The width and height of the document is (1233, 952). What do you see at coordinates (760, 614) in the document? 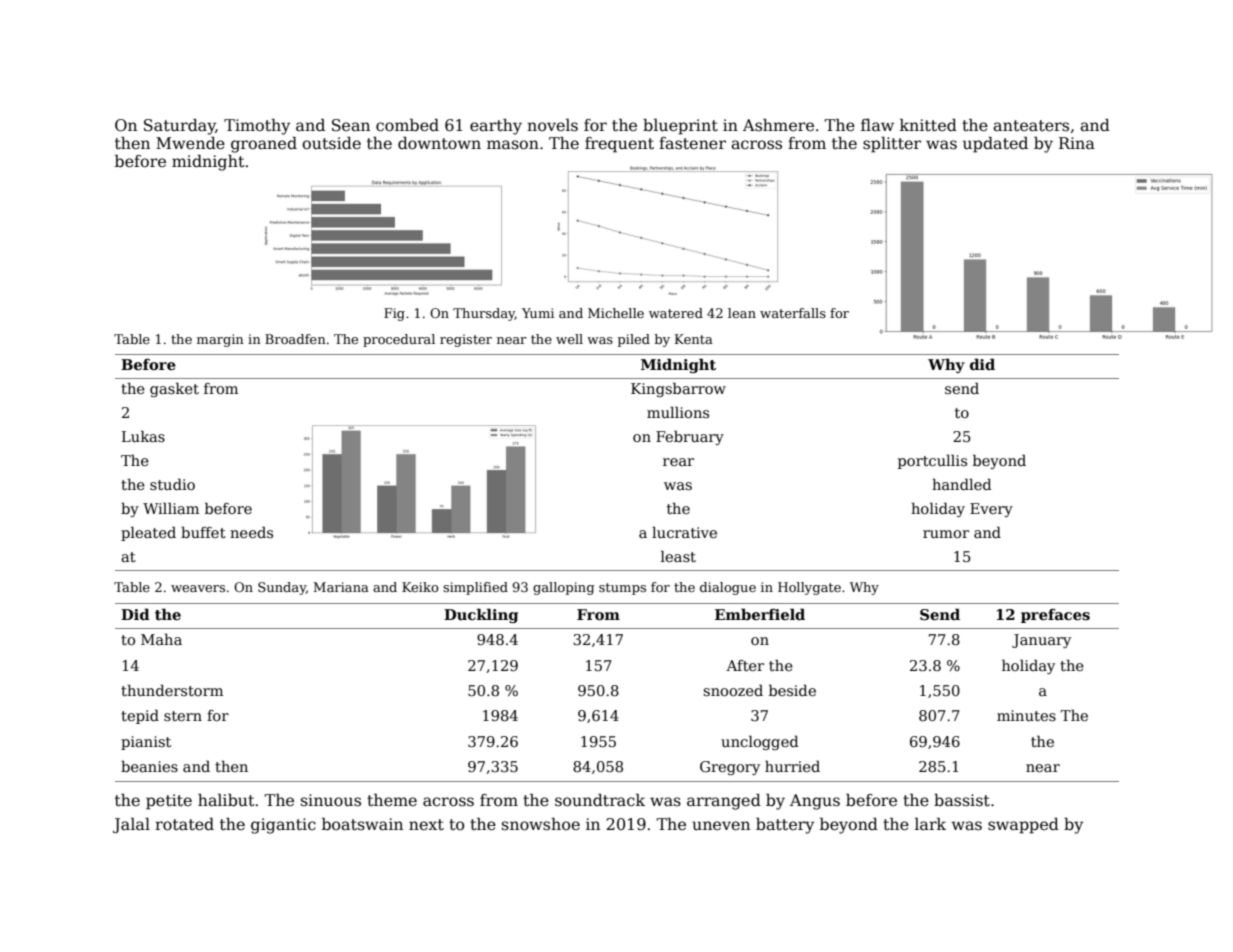
I see `Emberfield` at bounding box center [760, 614].
